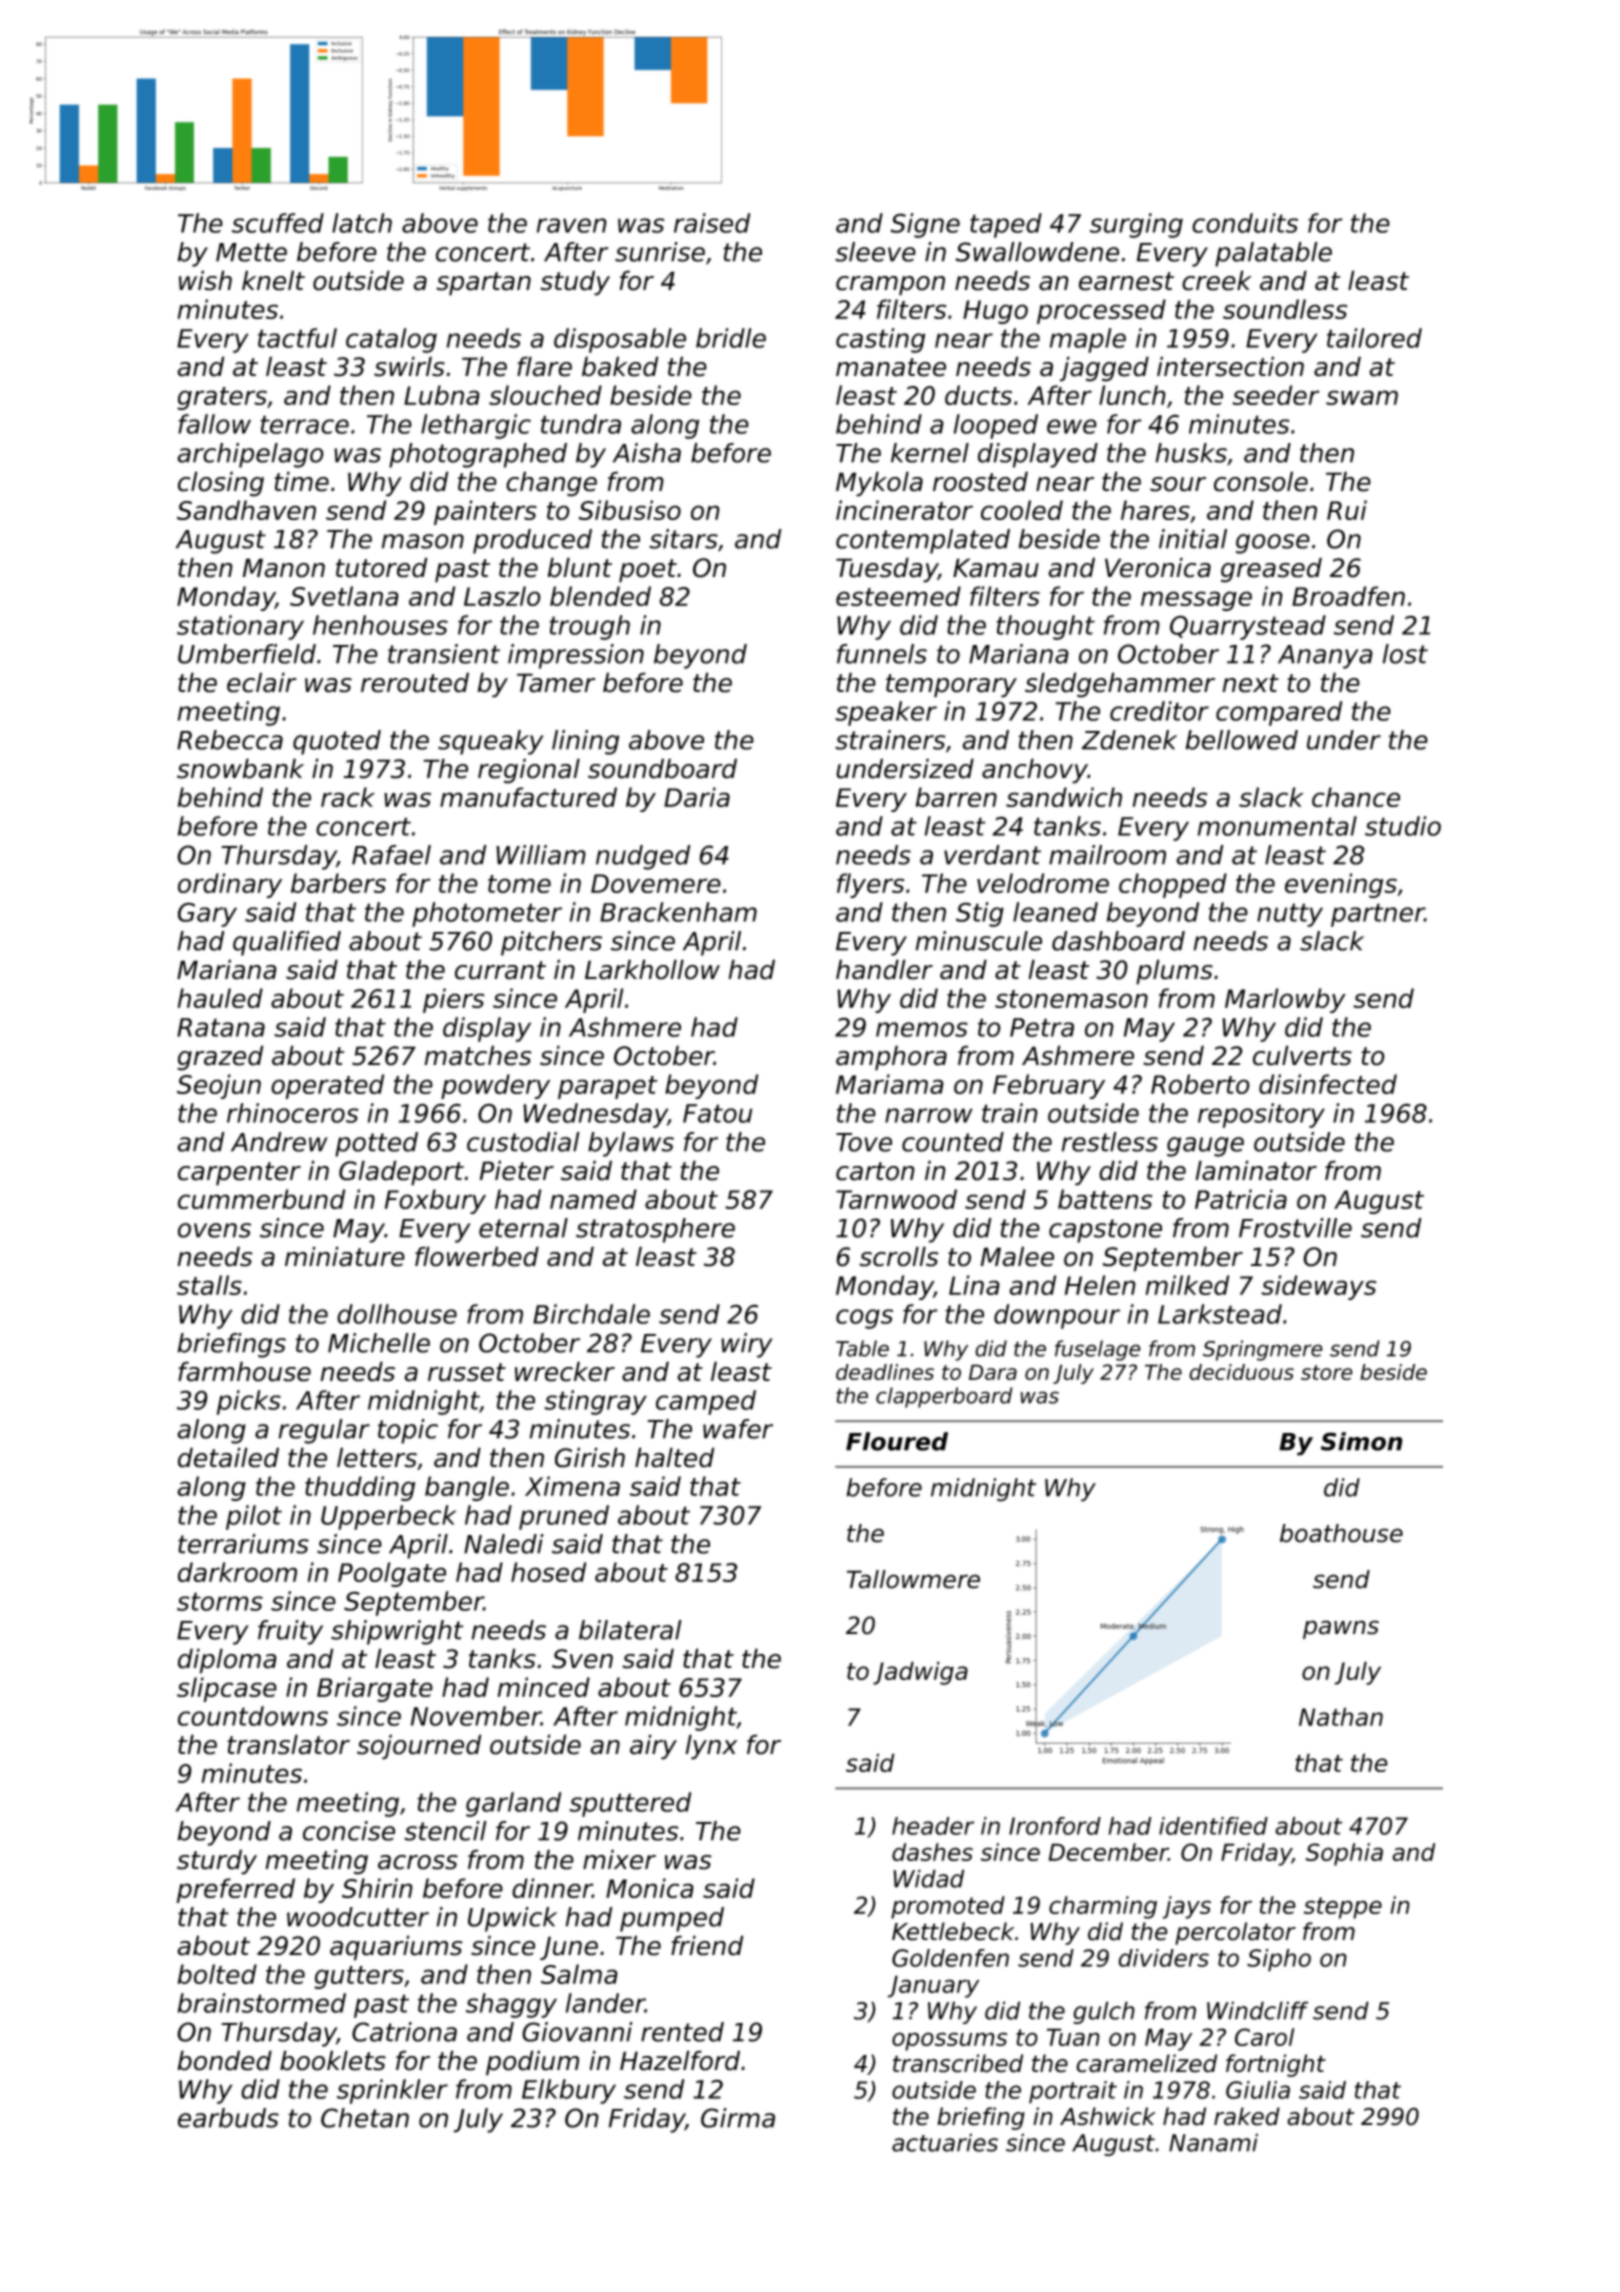  What do you see at coordinates (209, 1285) in the document?
I see `stalls` at bounding box center [209, 1285].
